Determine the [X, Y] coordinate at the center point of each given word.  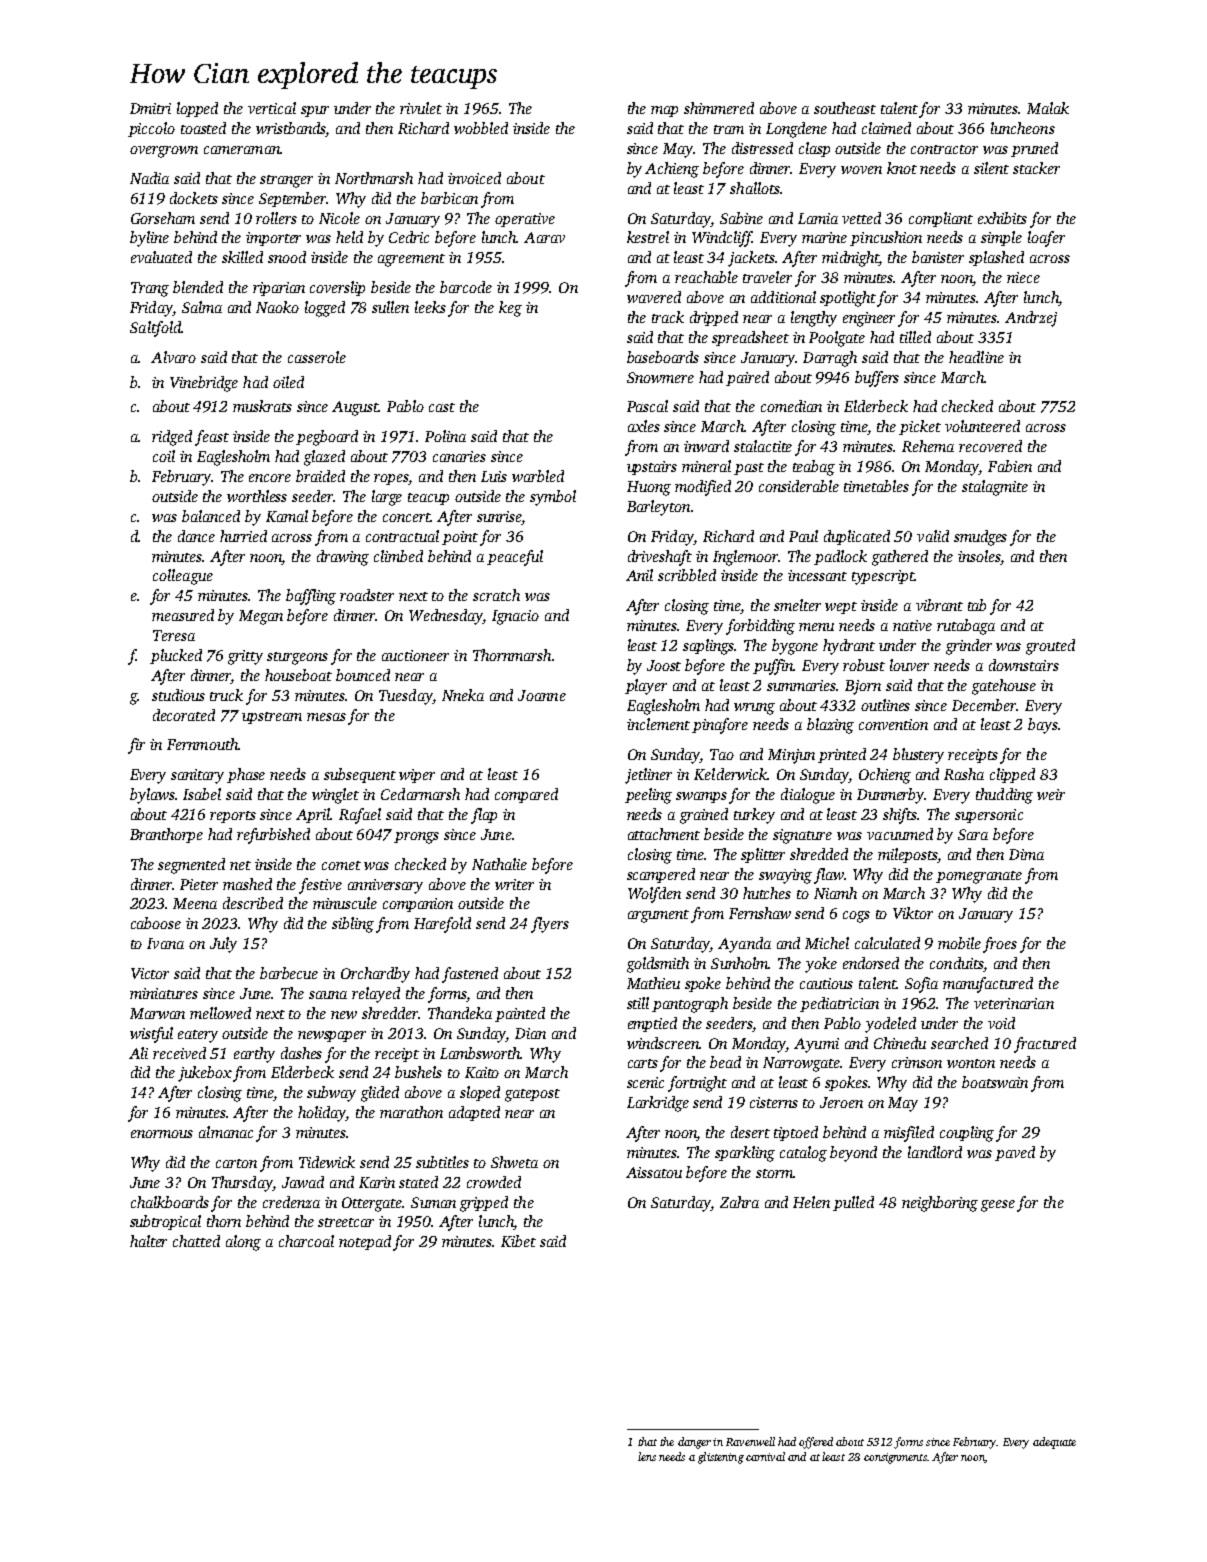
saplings [709, 647]
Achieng [672, 170]
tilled [915, 337]
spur [315, 111]
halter [148, 1241]
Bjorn [863, 687]
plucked [176, 656]
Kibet [518, 1241]
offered [816, 1443]
